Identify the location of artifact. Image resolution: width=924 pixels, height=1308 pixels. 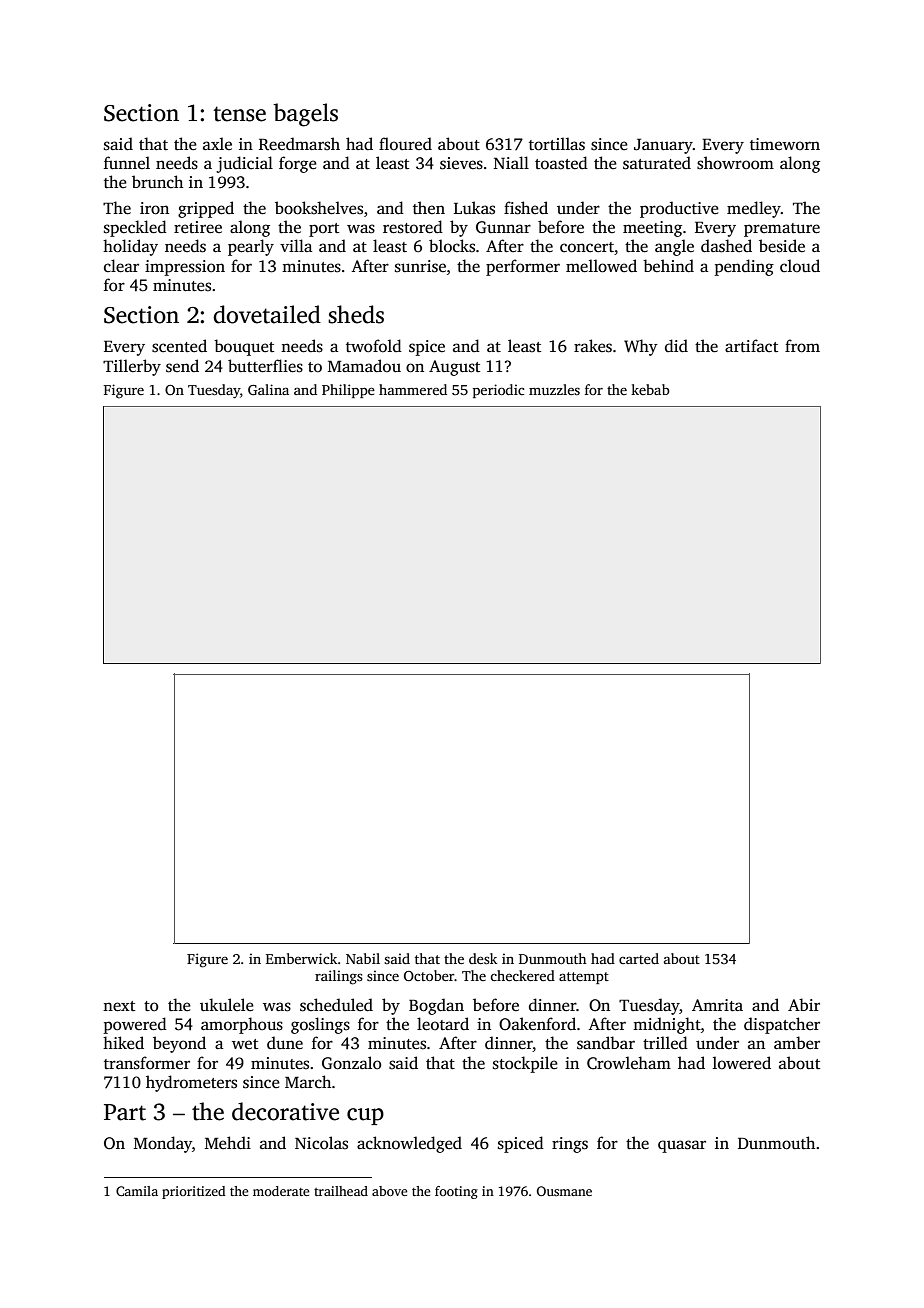
(751, 345).
